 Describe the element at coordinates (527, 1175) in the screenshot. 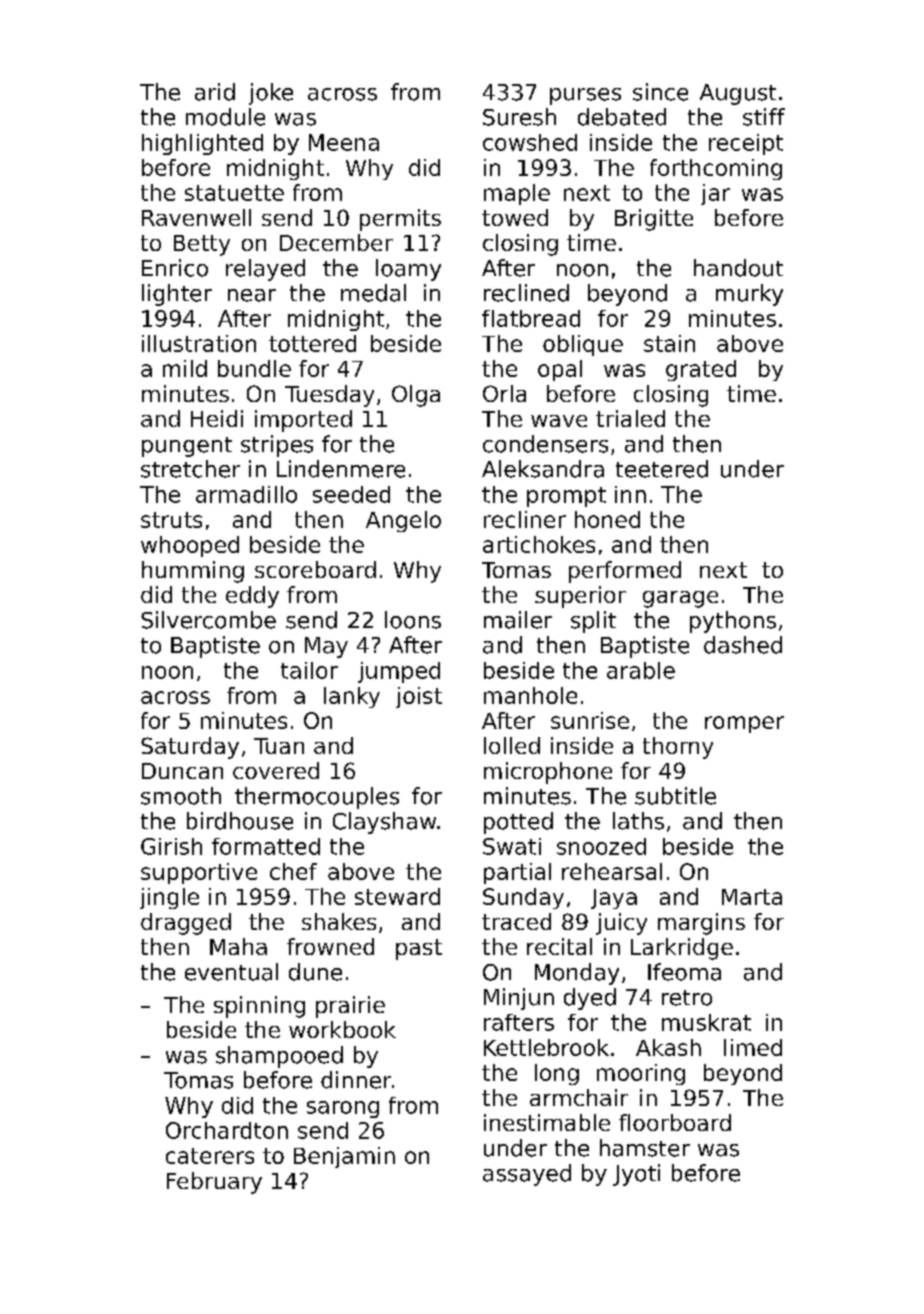

I see `assayed` at that location.
